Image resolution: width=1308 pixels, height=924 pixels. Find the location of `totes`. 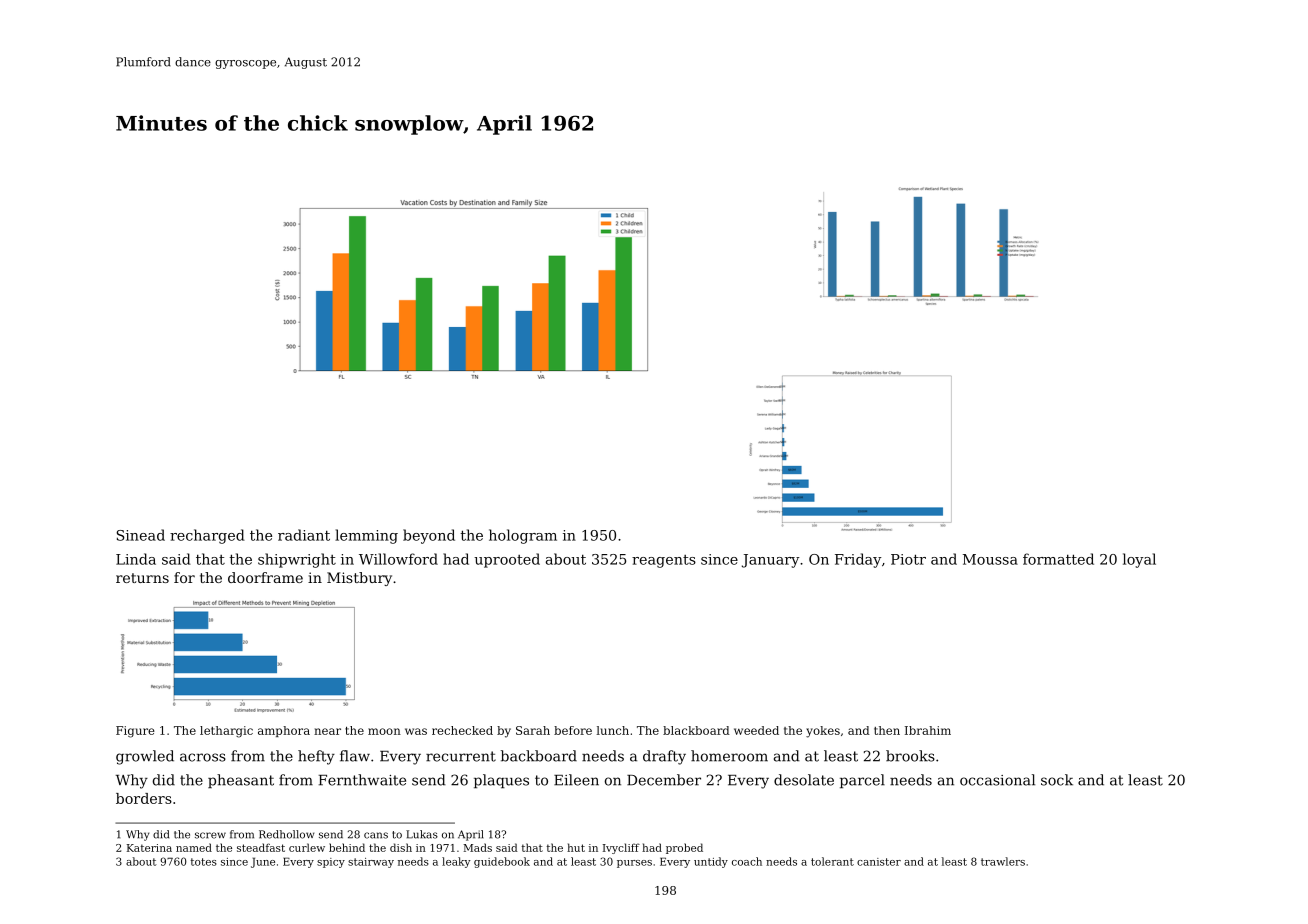

totes is located at coordinates (204, 862).
